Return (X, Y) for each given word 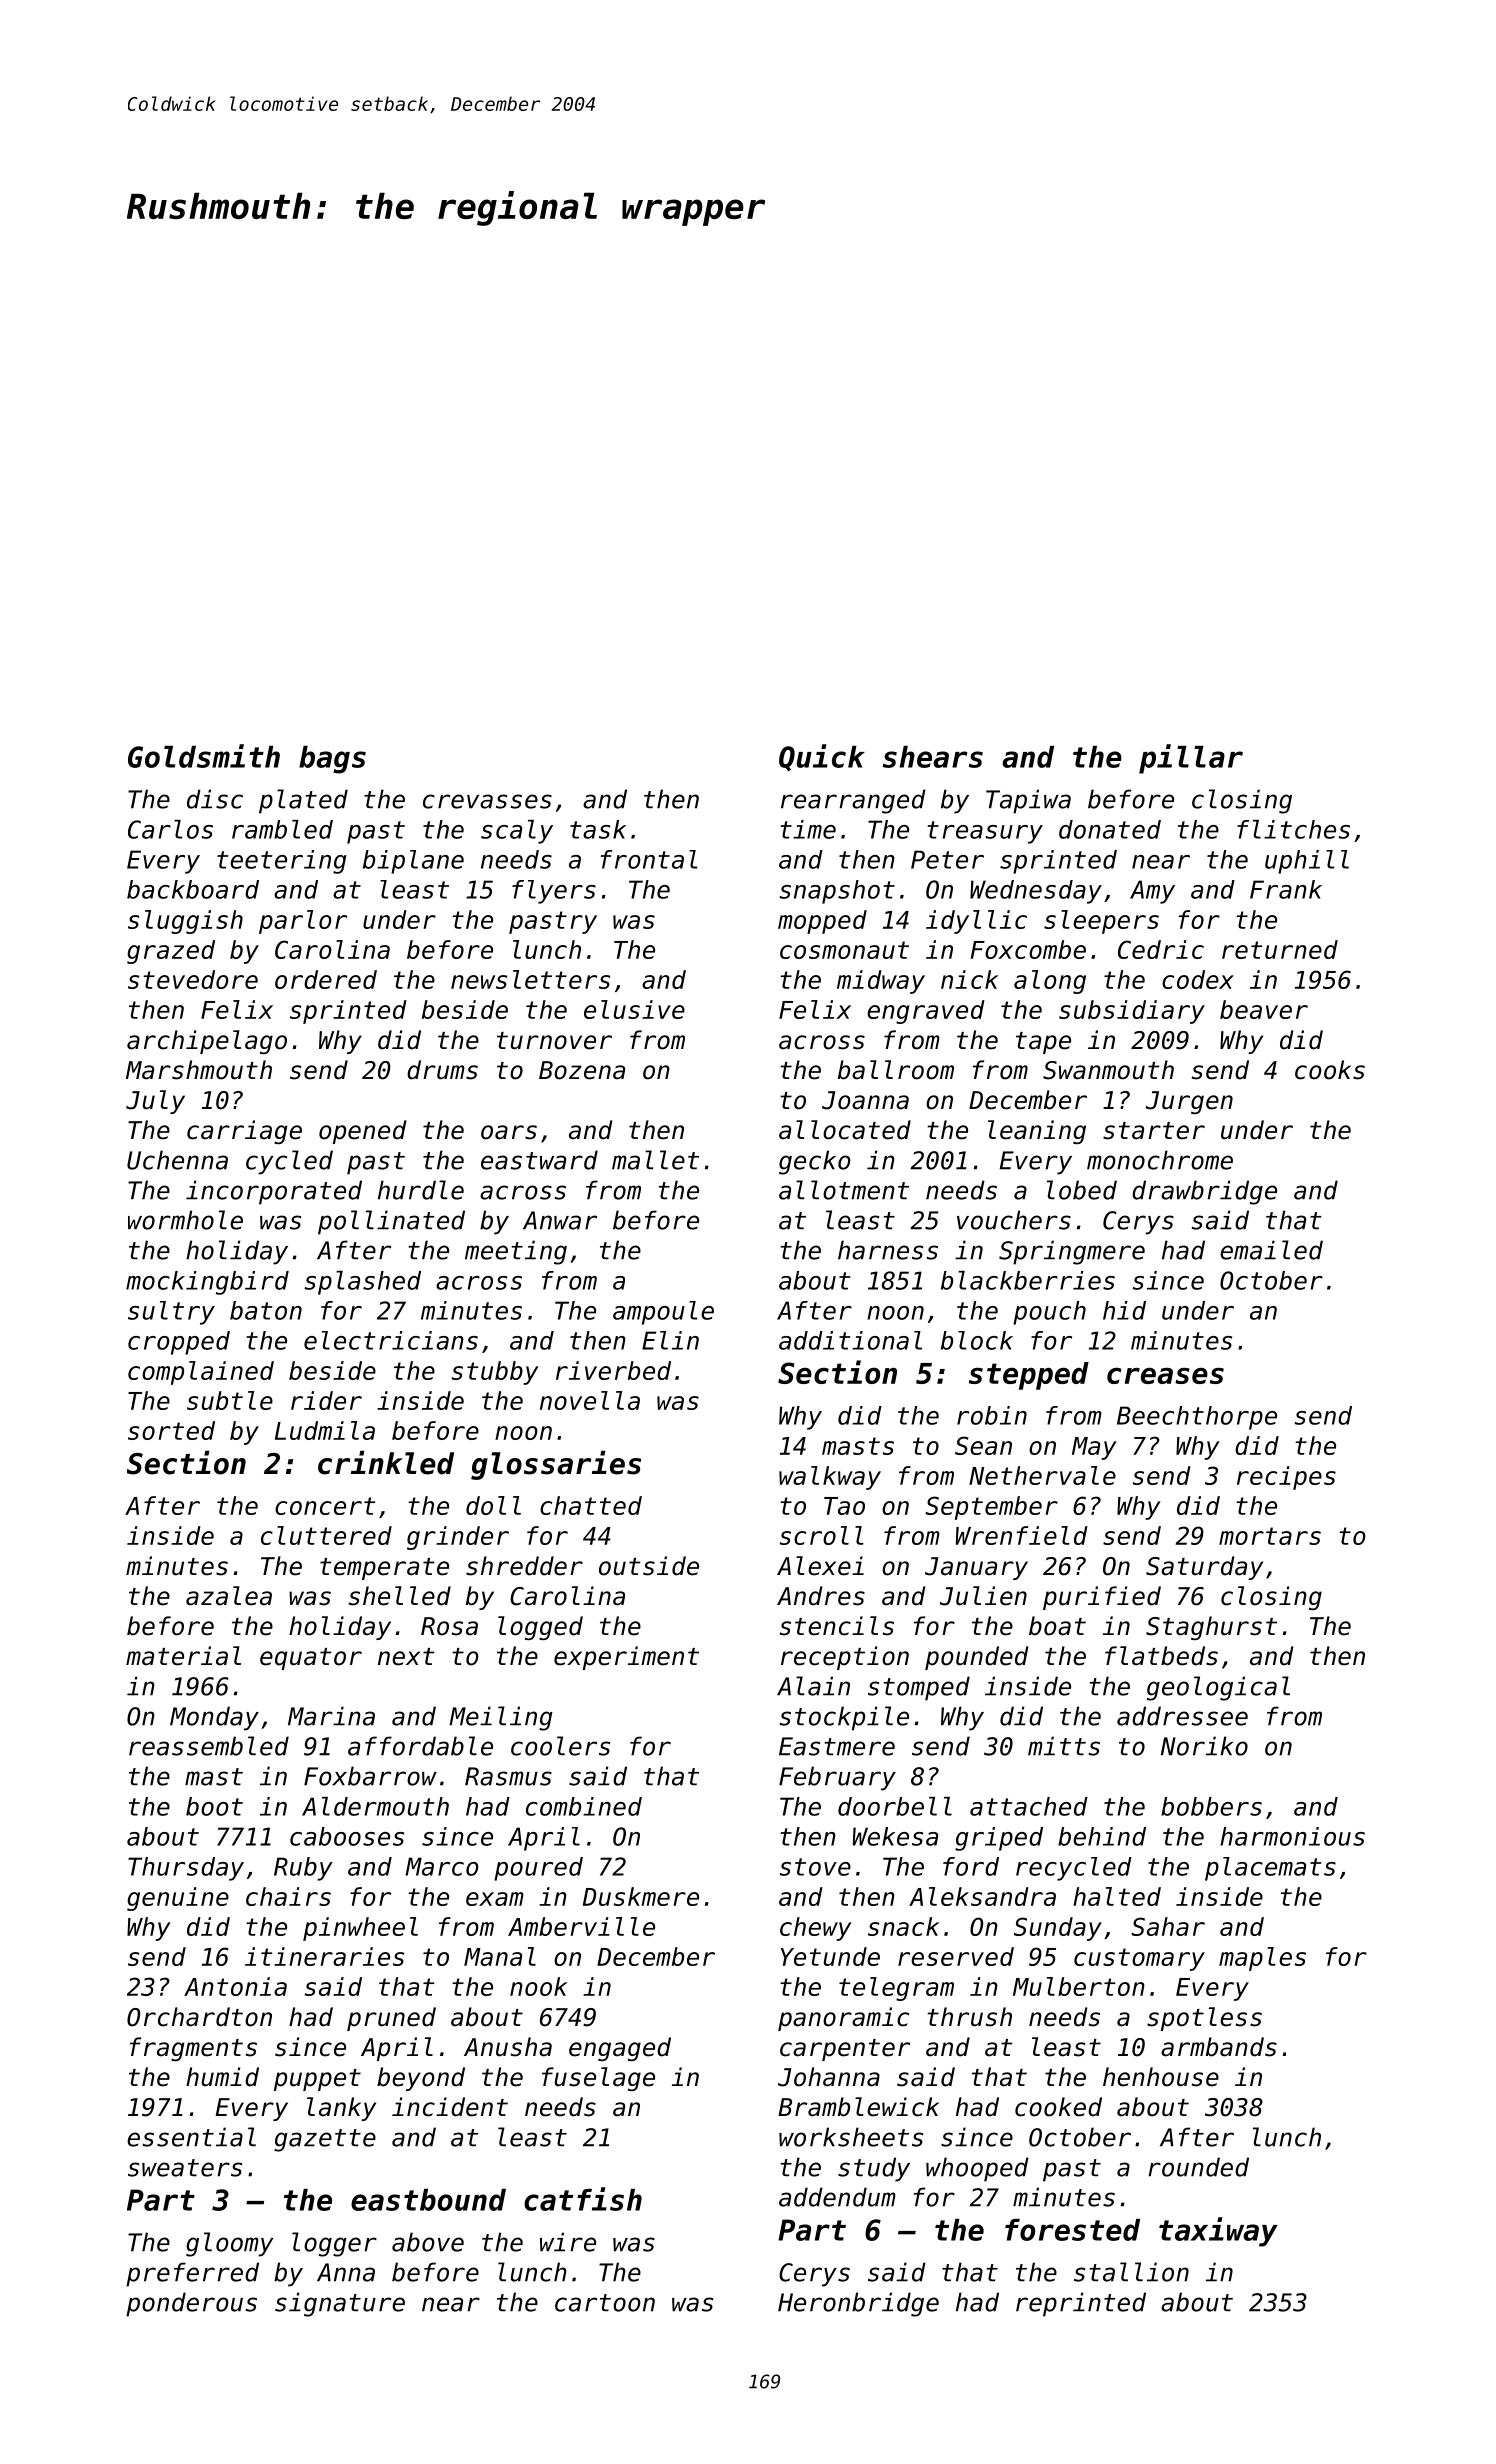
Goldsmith (204, 756)
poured (538, 1869)
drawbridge (1204, 1192)
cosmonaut (844, 950)
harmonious (1292, 1836)
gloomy (230, 2244)
